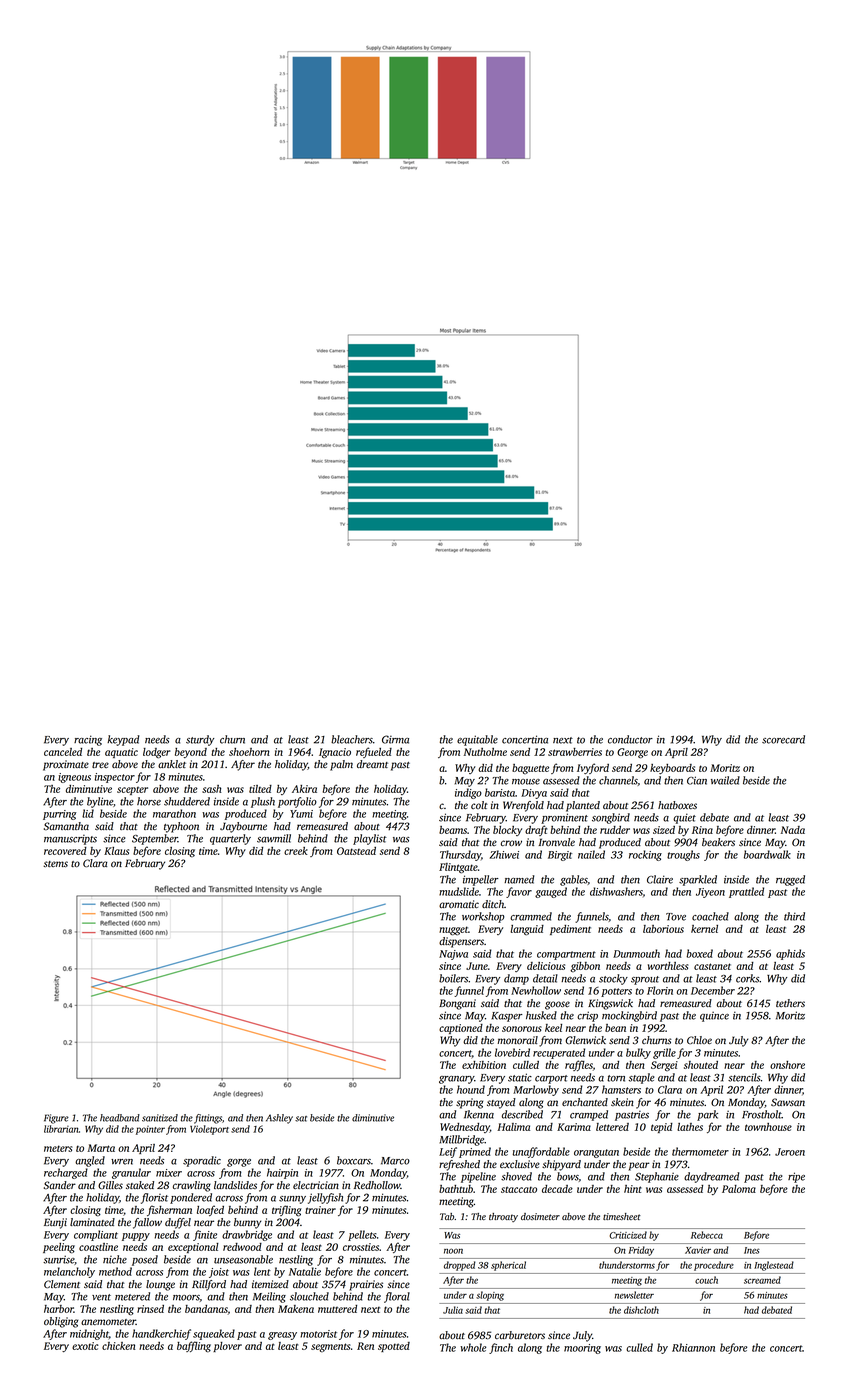  Describe the element at coordinates (457, 1004) in the page. I see `Bongani` at that location.
